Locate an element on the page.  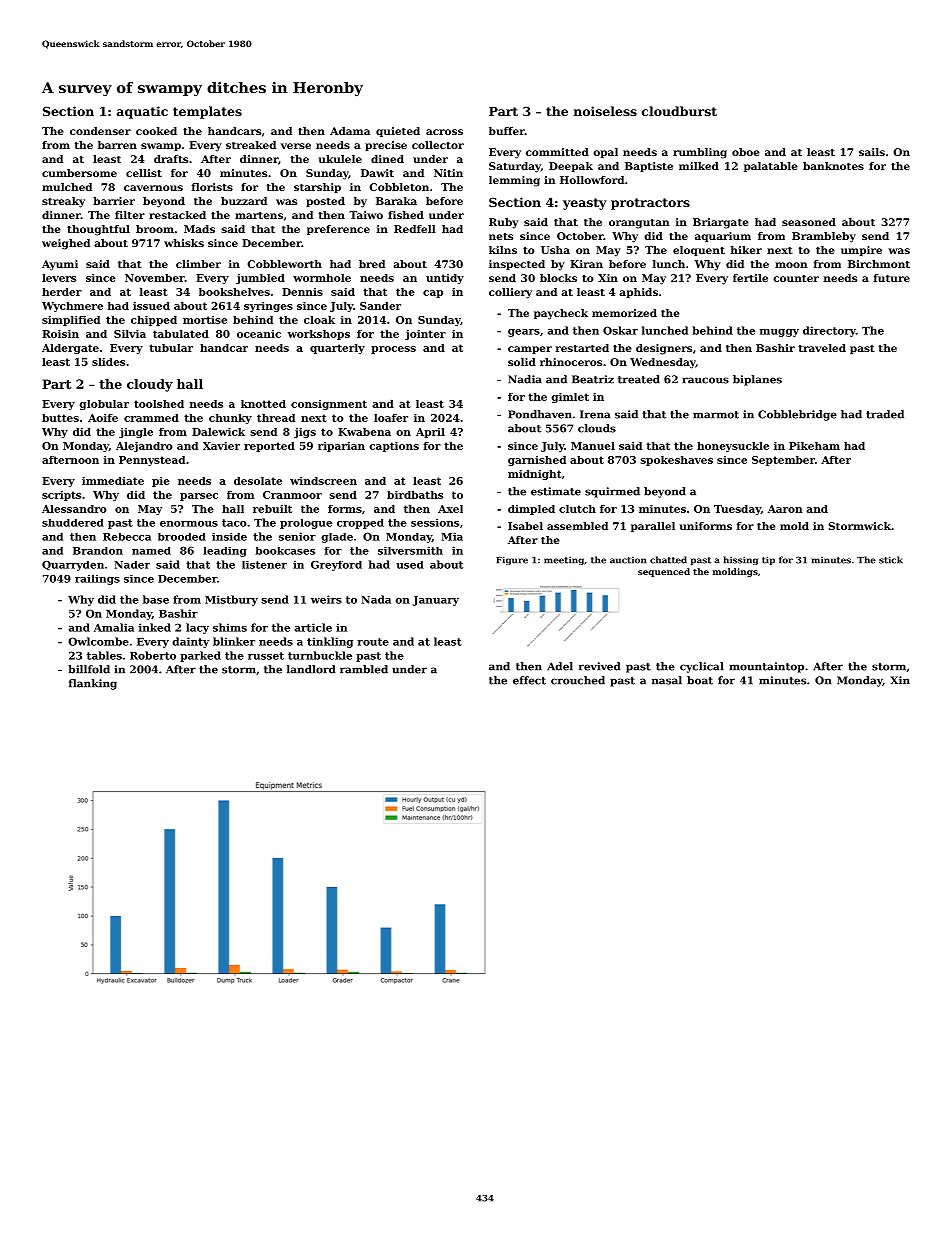
chunky is located at coordinates (230, 419).
